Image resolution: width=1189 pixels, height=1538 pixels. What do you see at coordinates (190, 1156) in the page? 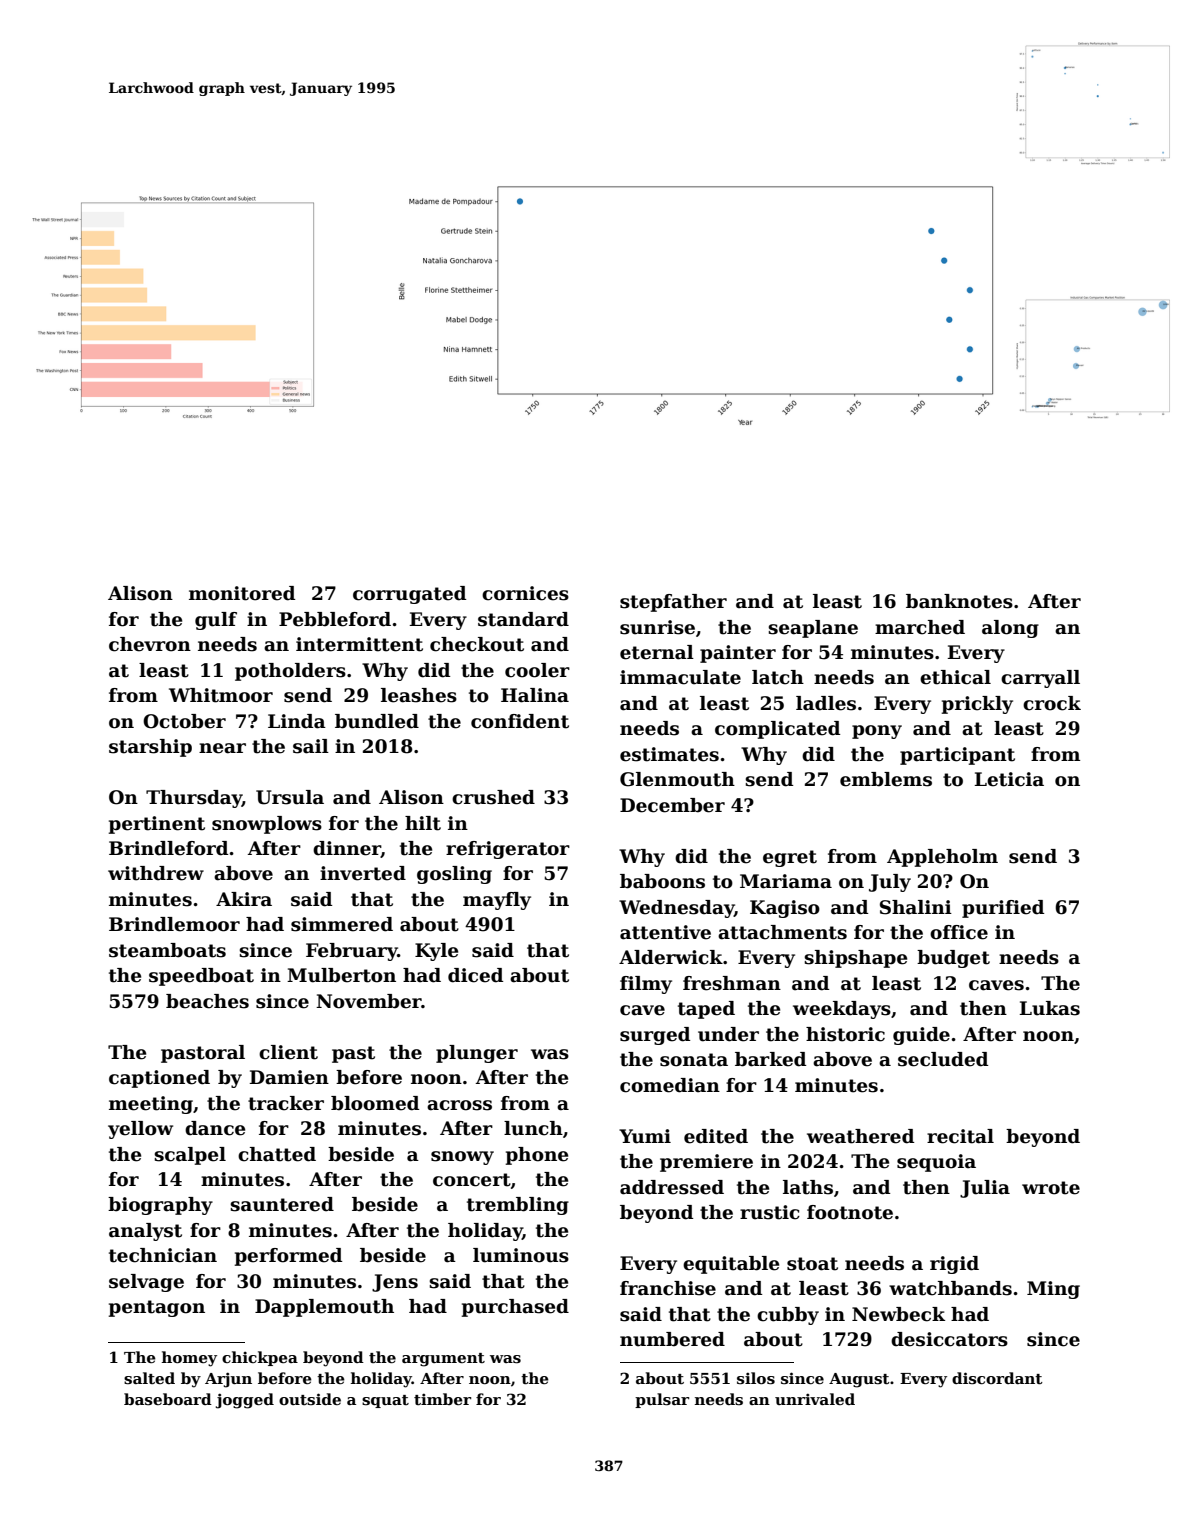
I see `scalpel` at bounding box center [190, 1156].
